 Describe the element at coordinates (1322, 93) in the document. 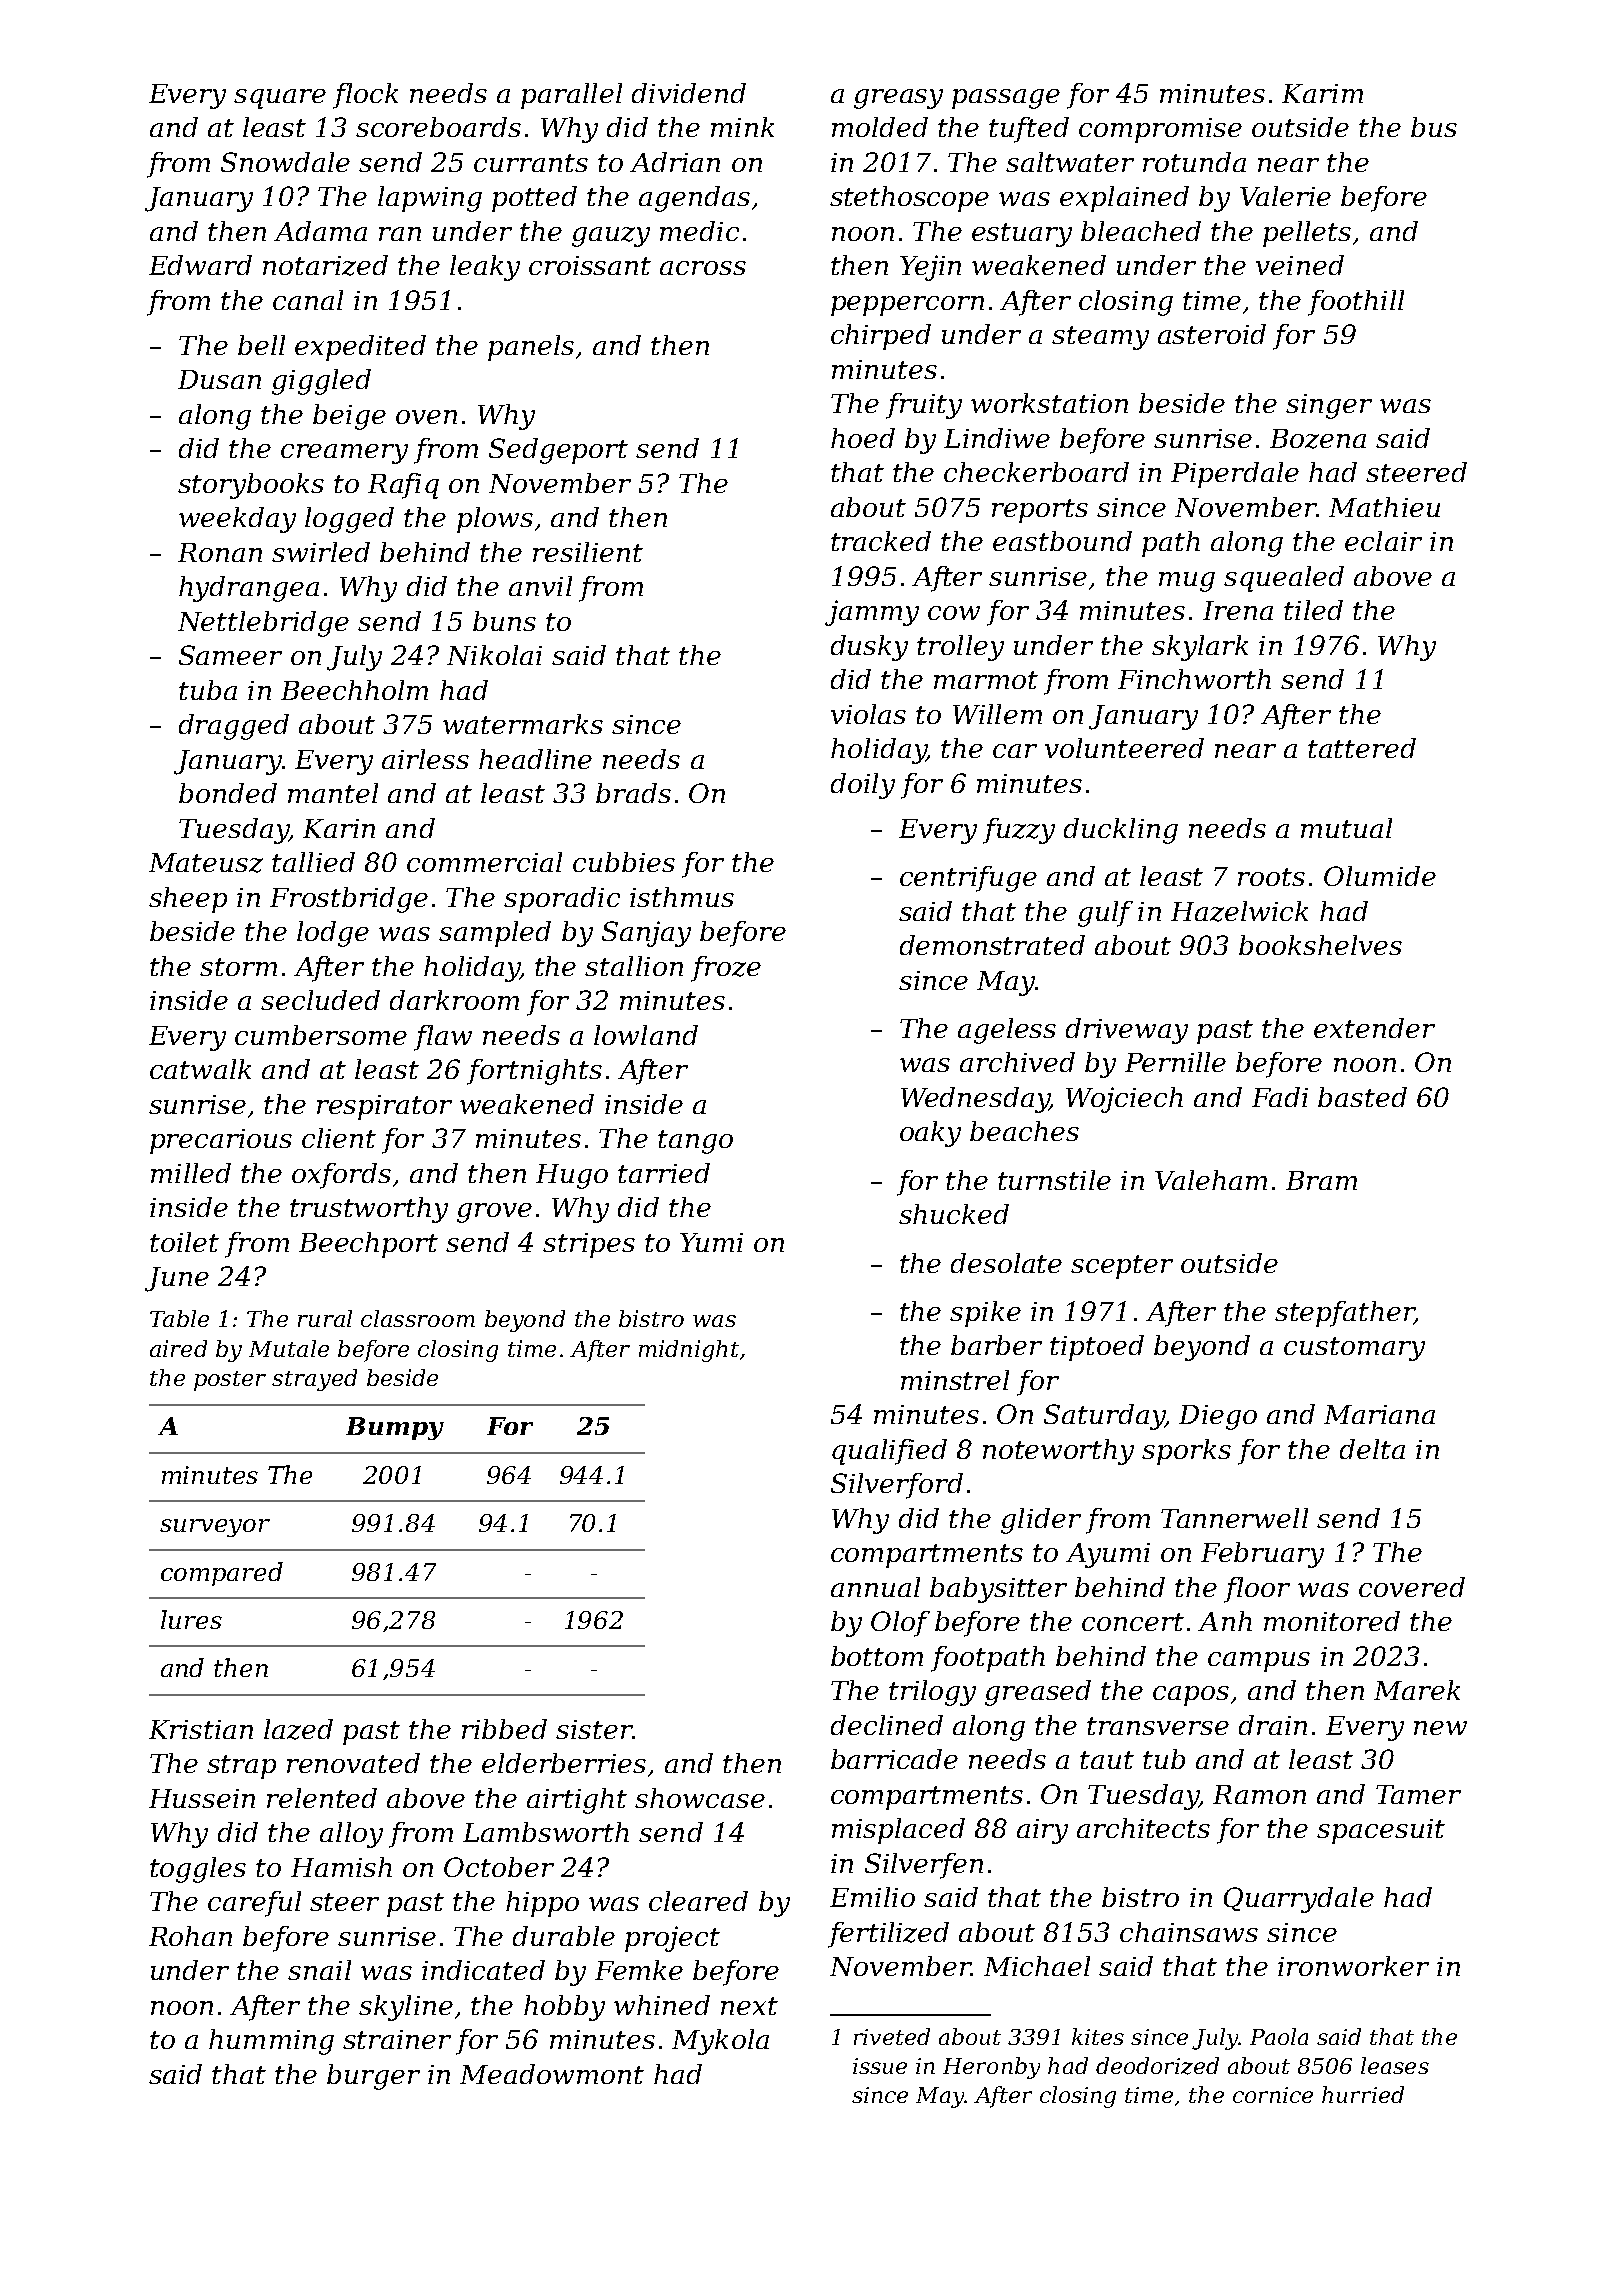

I see `Karim` at that location.
